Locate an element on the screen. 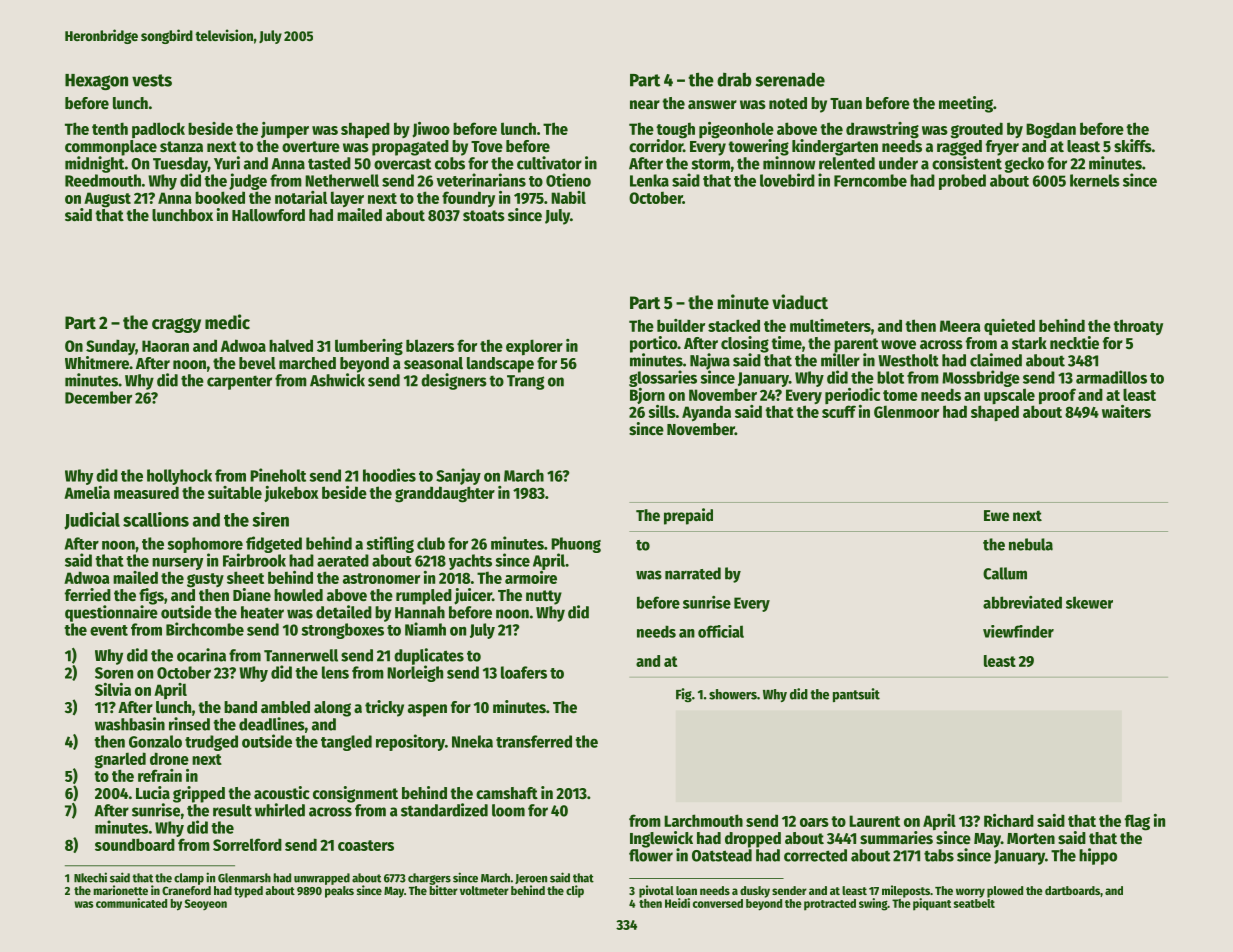 The image size is (1233, 952). Phuong is located at coordinates (576, 545).
